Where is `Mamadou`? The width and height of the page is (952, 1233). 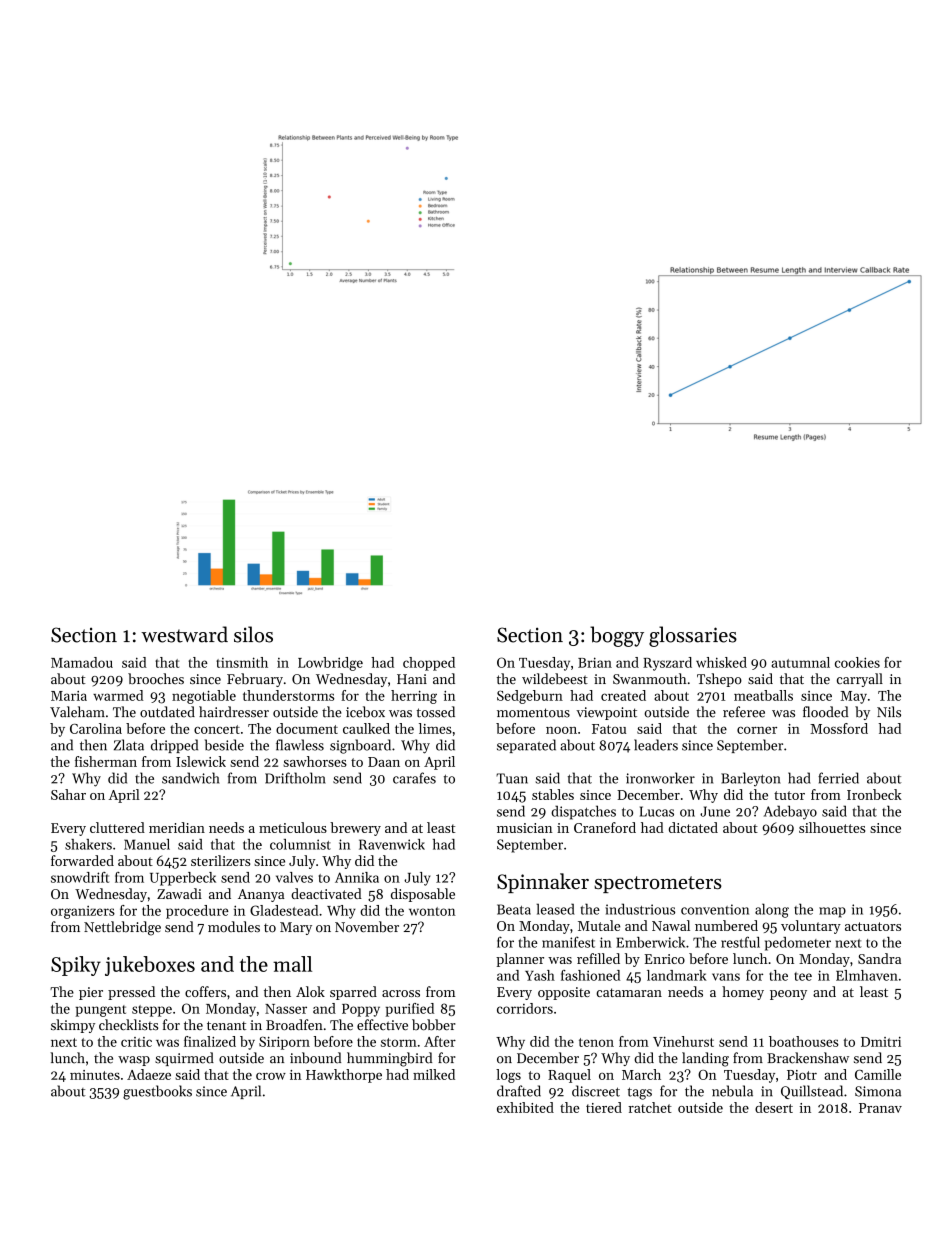 Mamadou is located at coordinates (82, 662).
